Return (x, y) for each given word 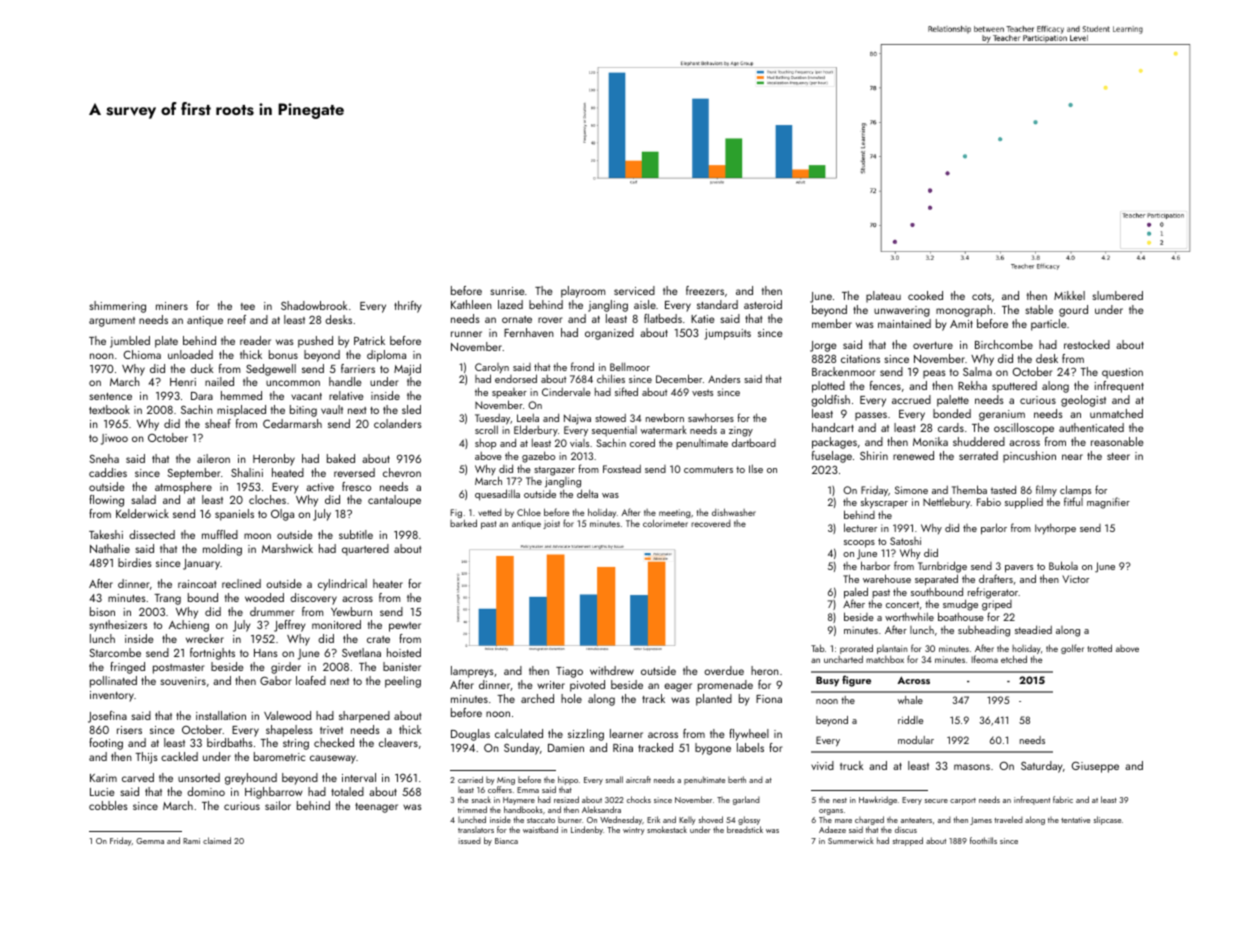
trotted (1099, 648)
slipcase (1107, 820)
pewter (405, 627)
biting (303, 411)
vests (702, 392)
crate (378, 639)
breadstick (745, 830)
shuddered (979, 441)
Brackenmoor (844, 371)
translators (476, 830)
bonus (283, 354)
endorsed (516, 378)
